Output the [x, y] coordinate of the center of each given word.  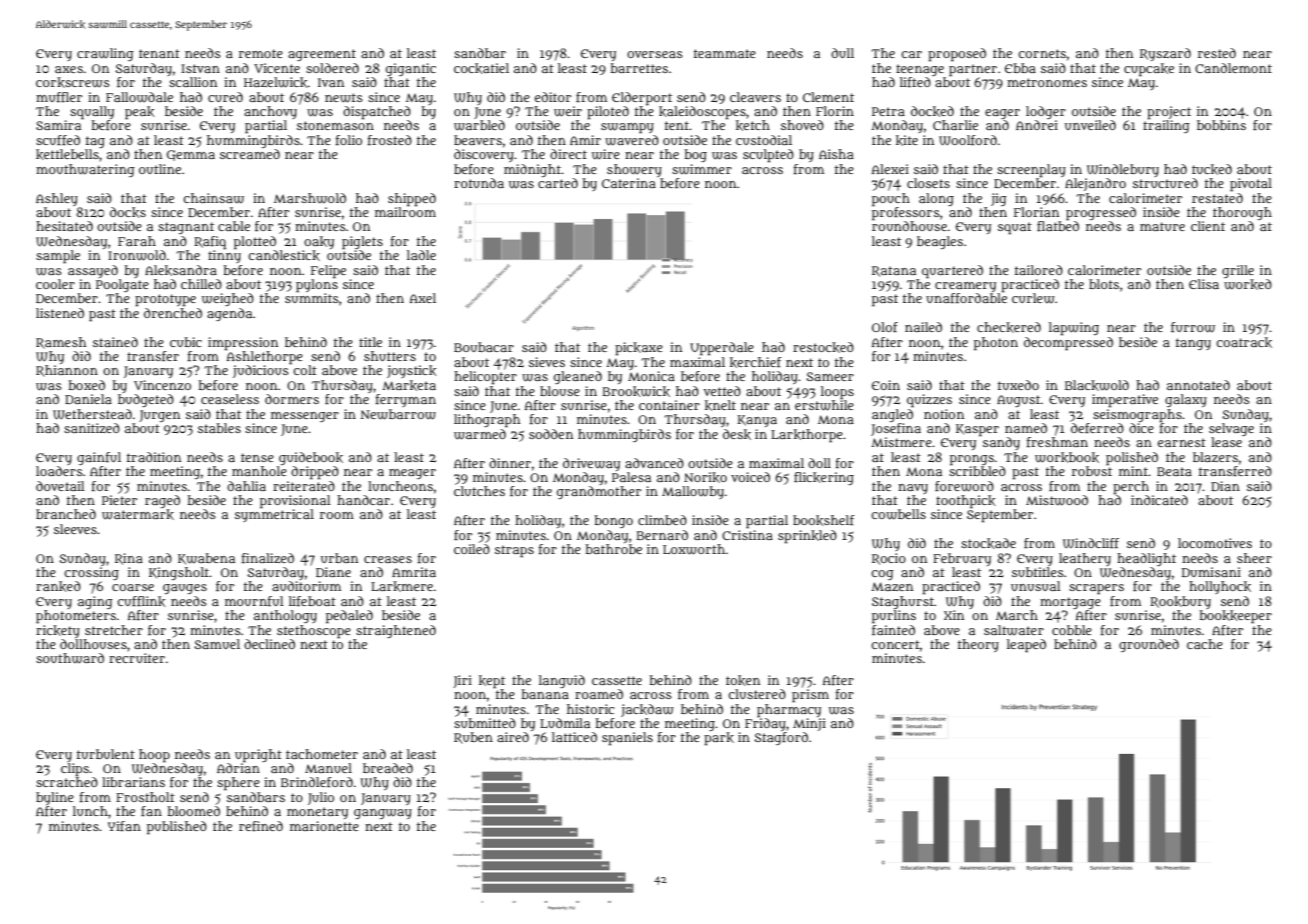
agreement [322, 55]
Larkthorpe [807, 436]
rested [1217, 53]
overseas [655, 54]
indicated [1159, 500]
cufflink [141, 601]
